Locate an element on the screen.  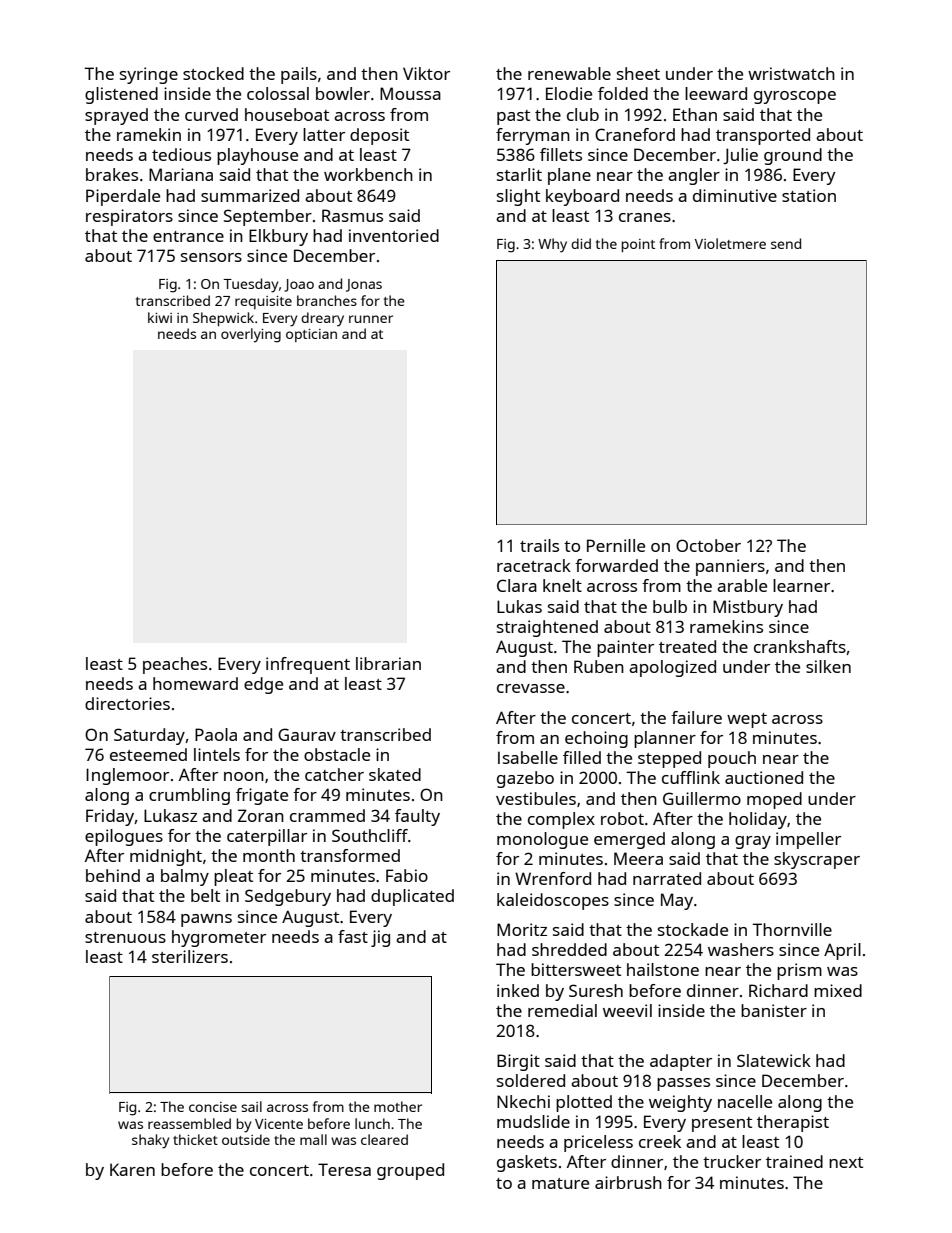
Karen is located at coordinates (132, 1169).
